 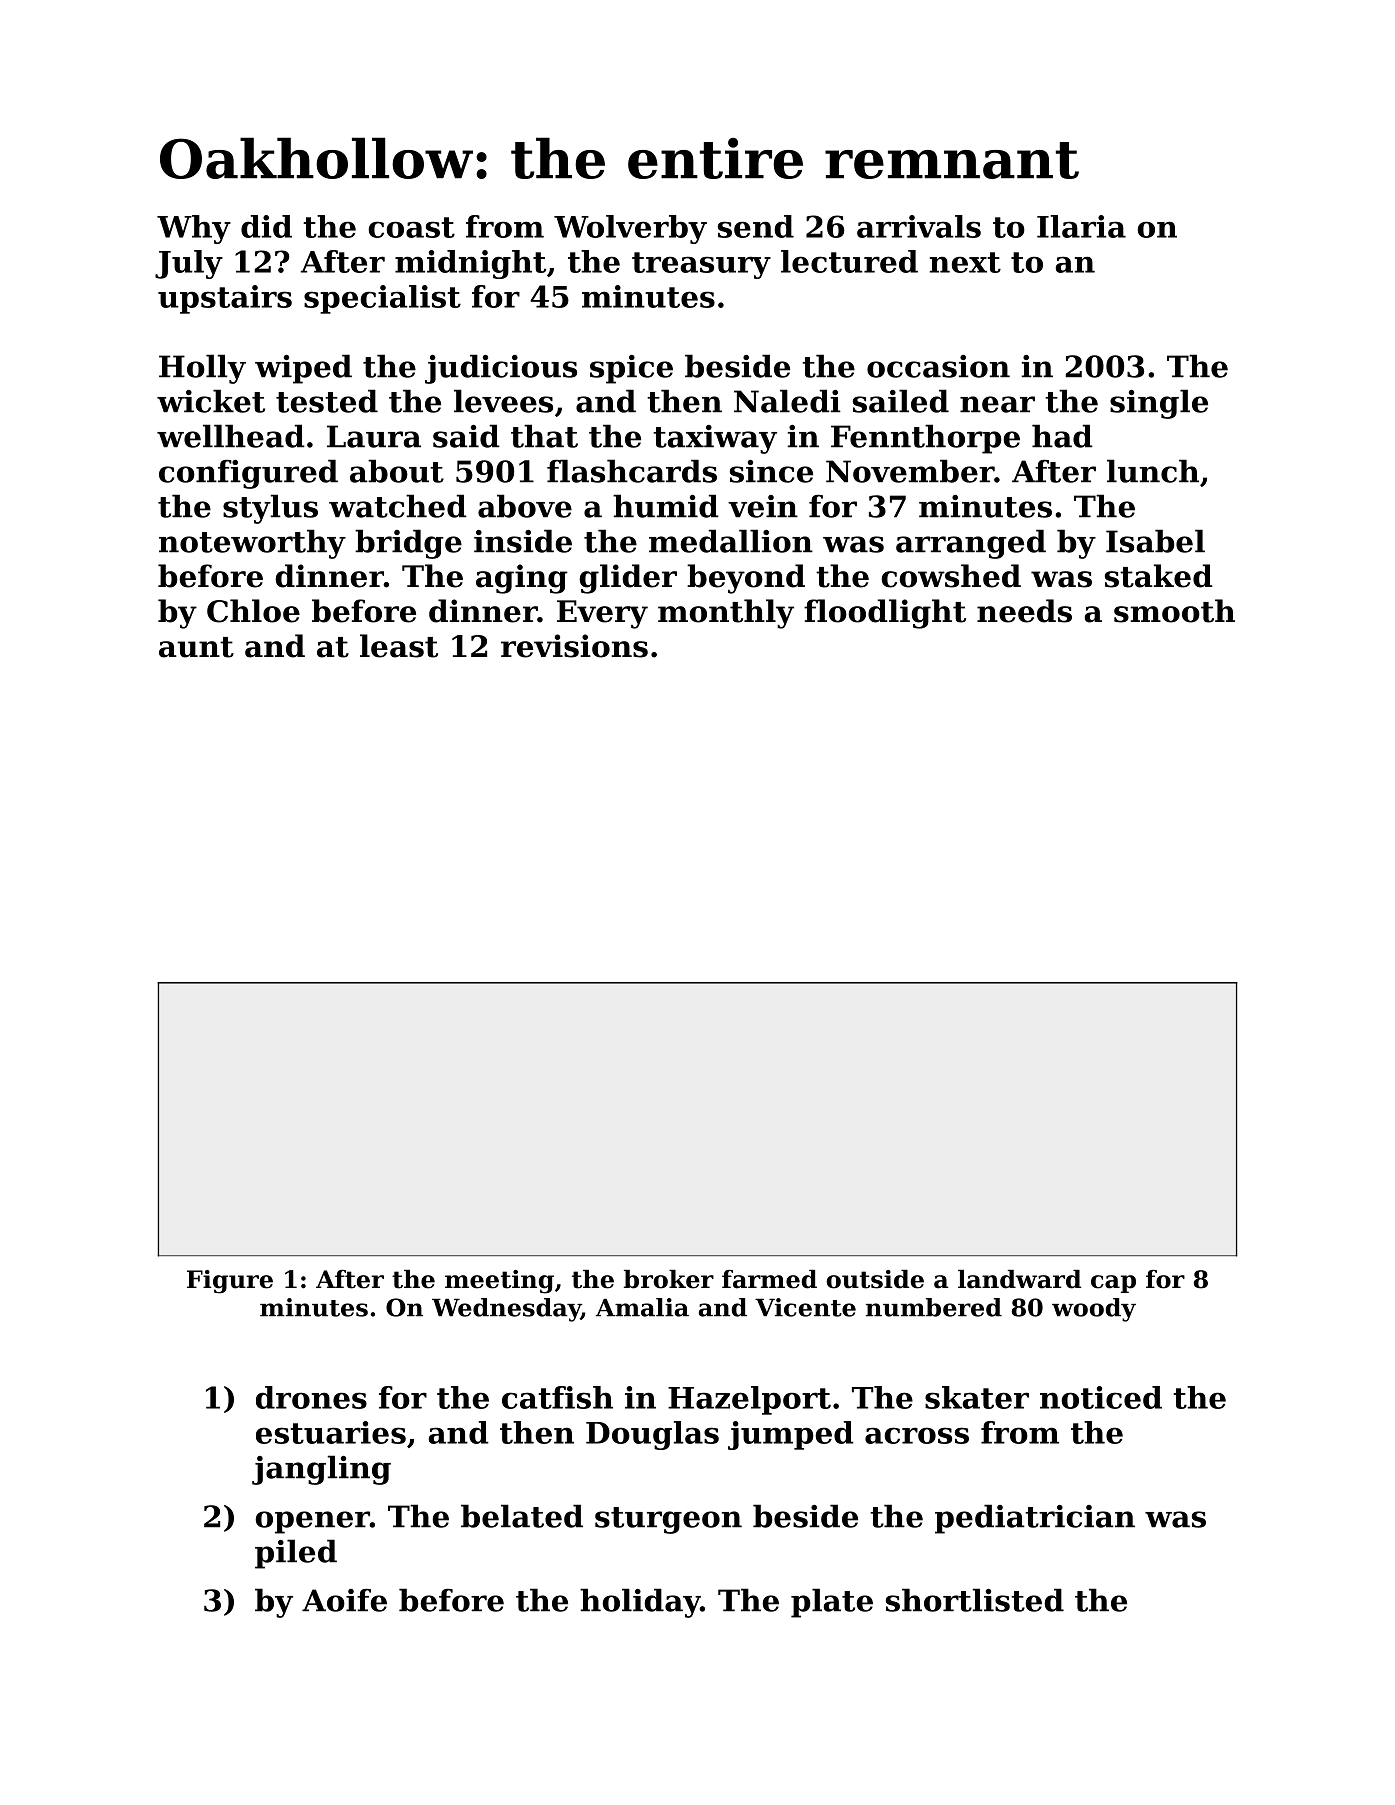 What do you see at coordinates (769, 1279) in the document?
I see `farmed` at bounding box center [769, 1279].
